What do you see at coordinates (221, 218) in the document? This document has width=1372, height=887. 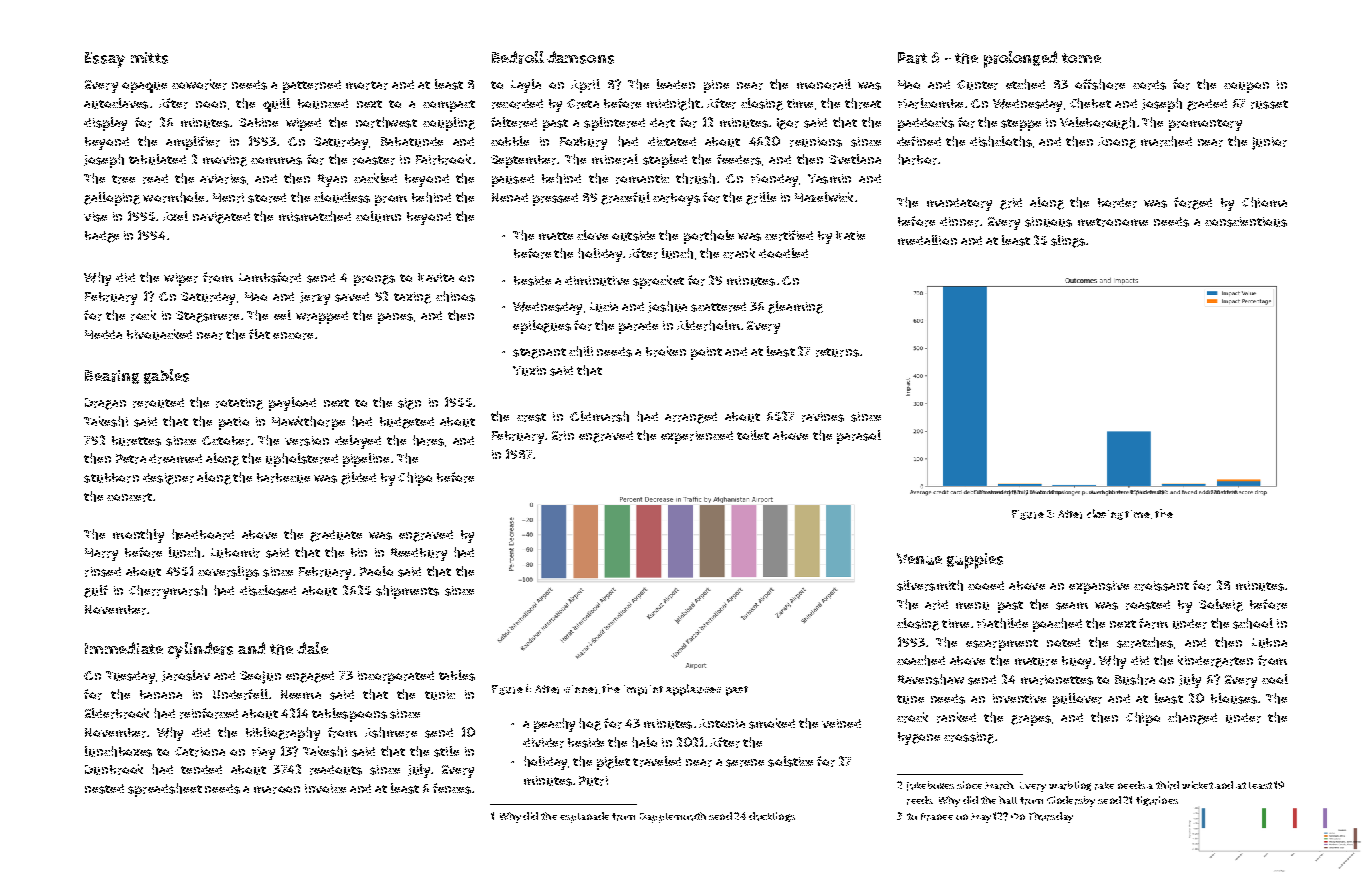 I see `navigated` at bounding box center [221, 218].
